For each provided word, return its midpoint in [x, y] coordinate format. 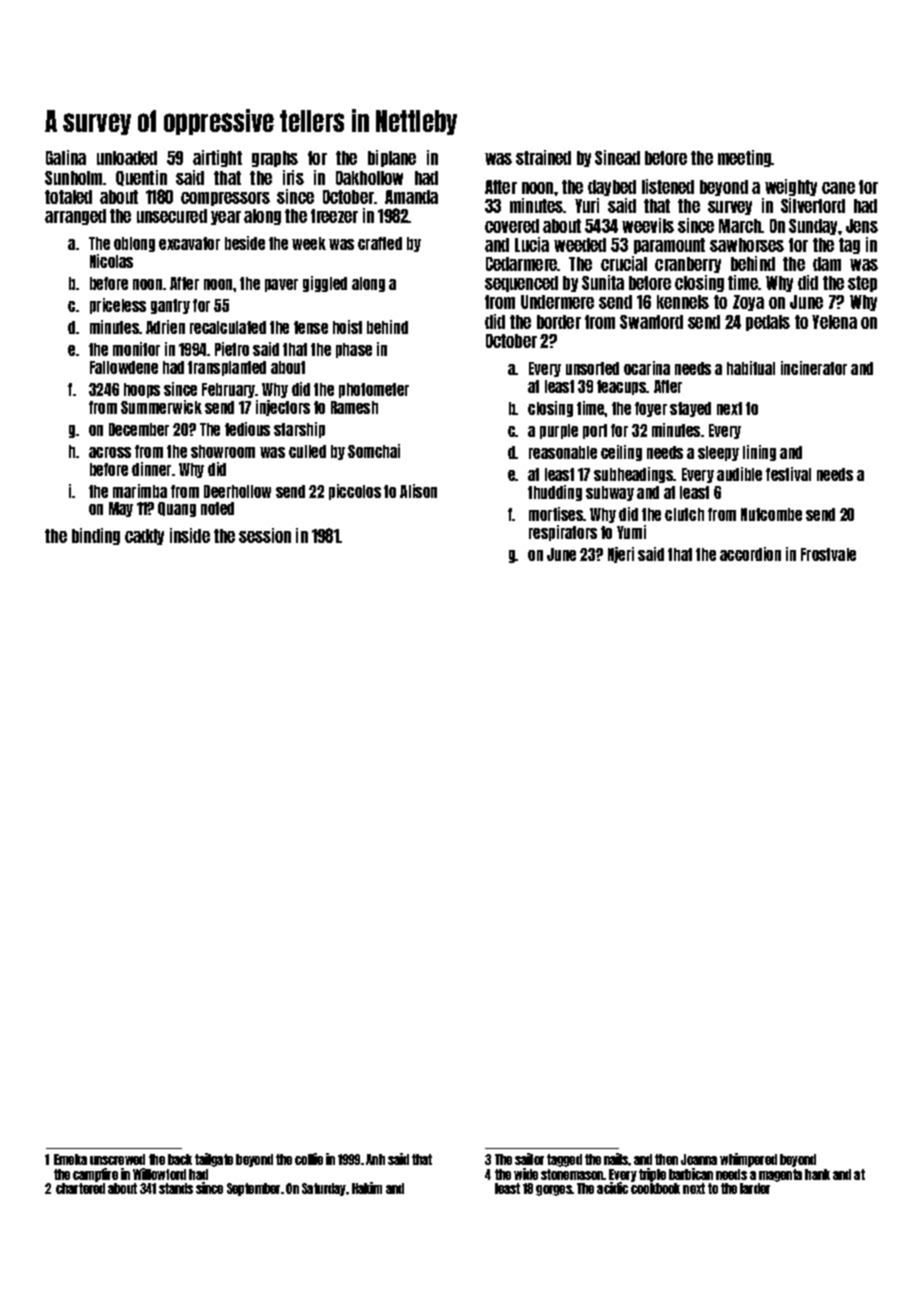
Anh [375, 1159]
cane [838, 188]
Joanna [699, 1159]
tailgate [214, 1160]
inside [190, 535]
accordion [750, 554]
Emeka [70, 1159]
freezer [334, 216]
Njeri [621, 555]
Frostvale [828, 554]
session [265, 535]
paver [281, 285]
